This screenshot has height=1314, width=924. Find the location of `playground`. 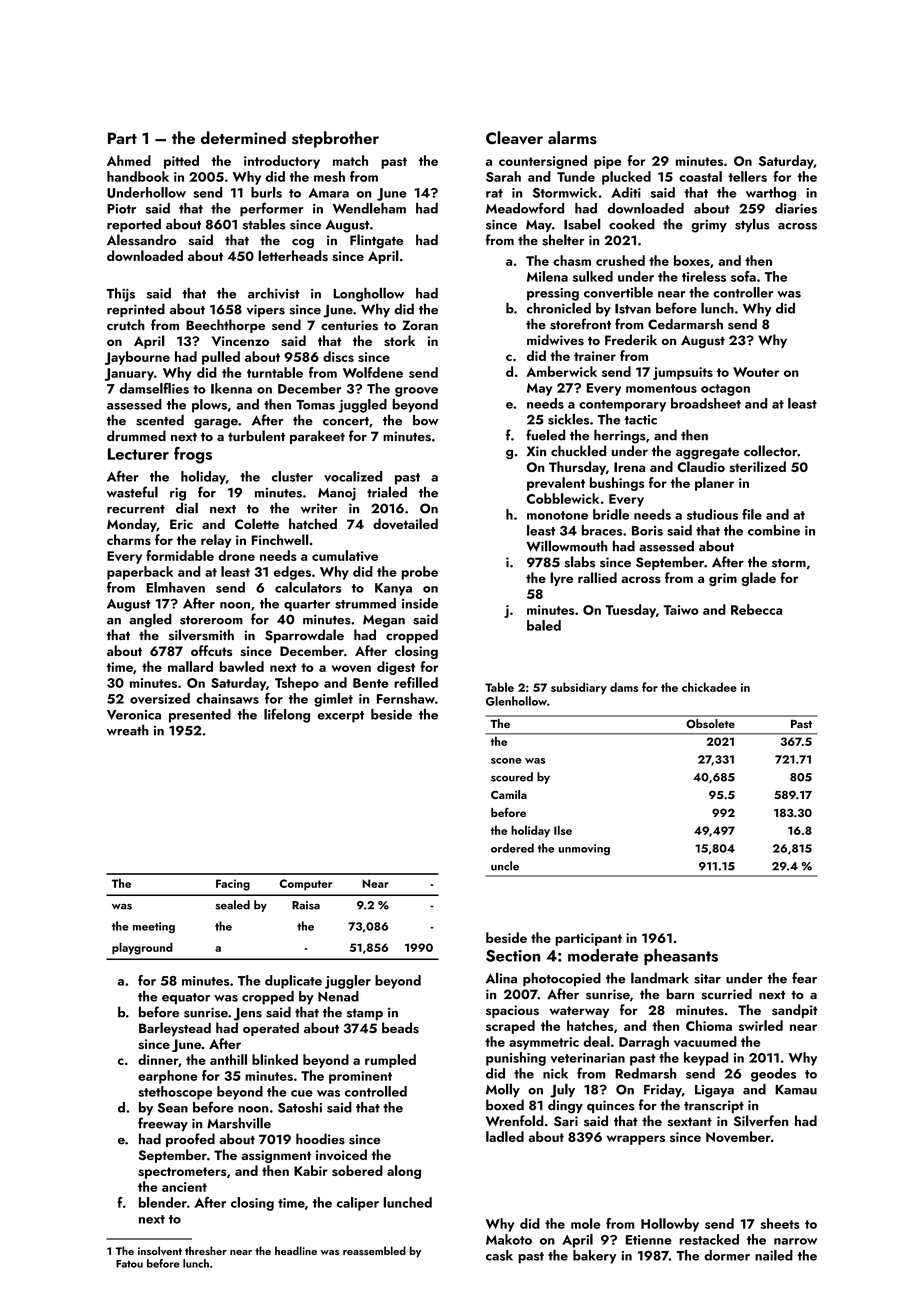

playground is located at coordinates (142, 948).
